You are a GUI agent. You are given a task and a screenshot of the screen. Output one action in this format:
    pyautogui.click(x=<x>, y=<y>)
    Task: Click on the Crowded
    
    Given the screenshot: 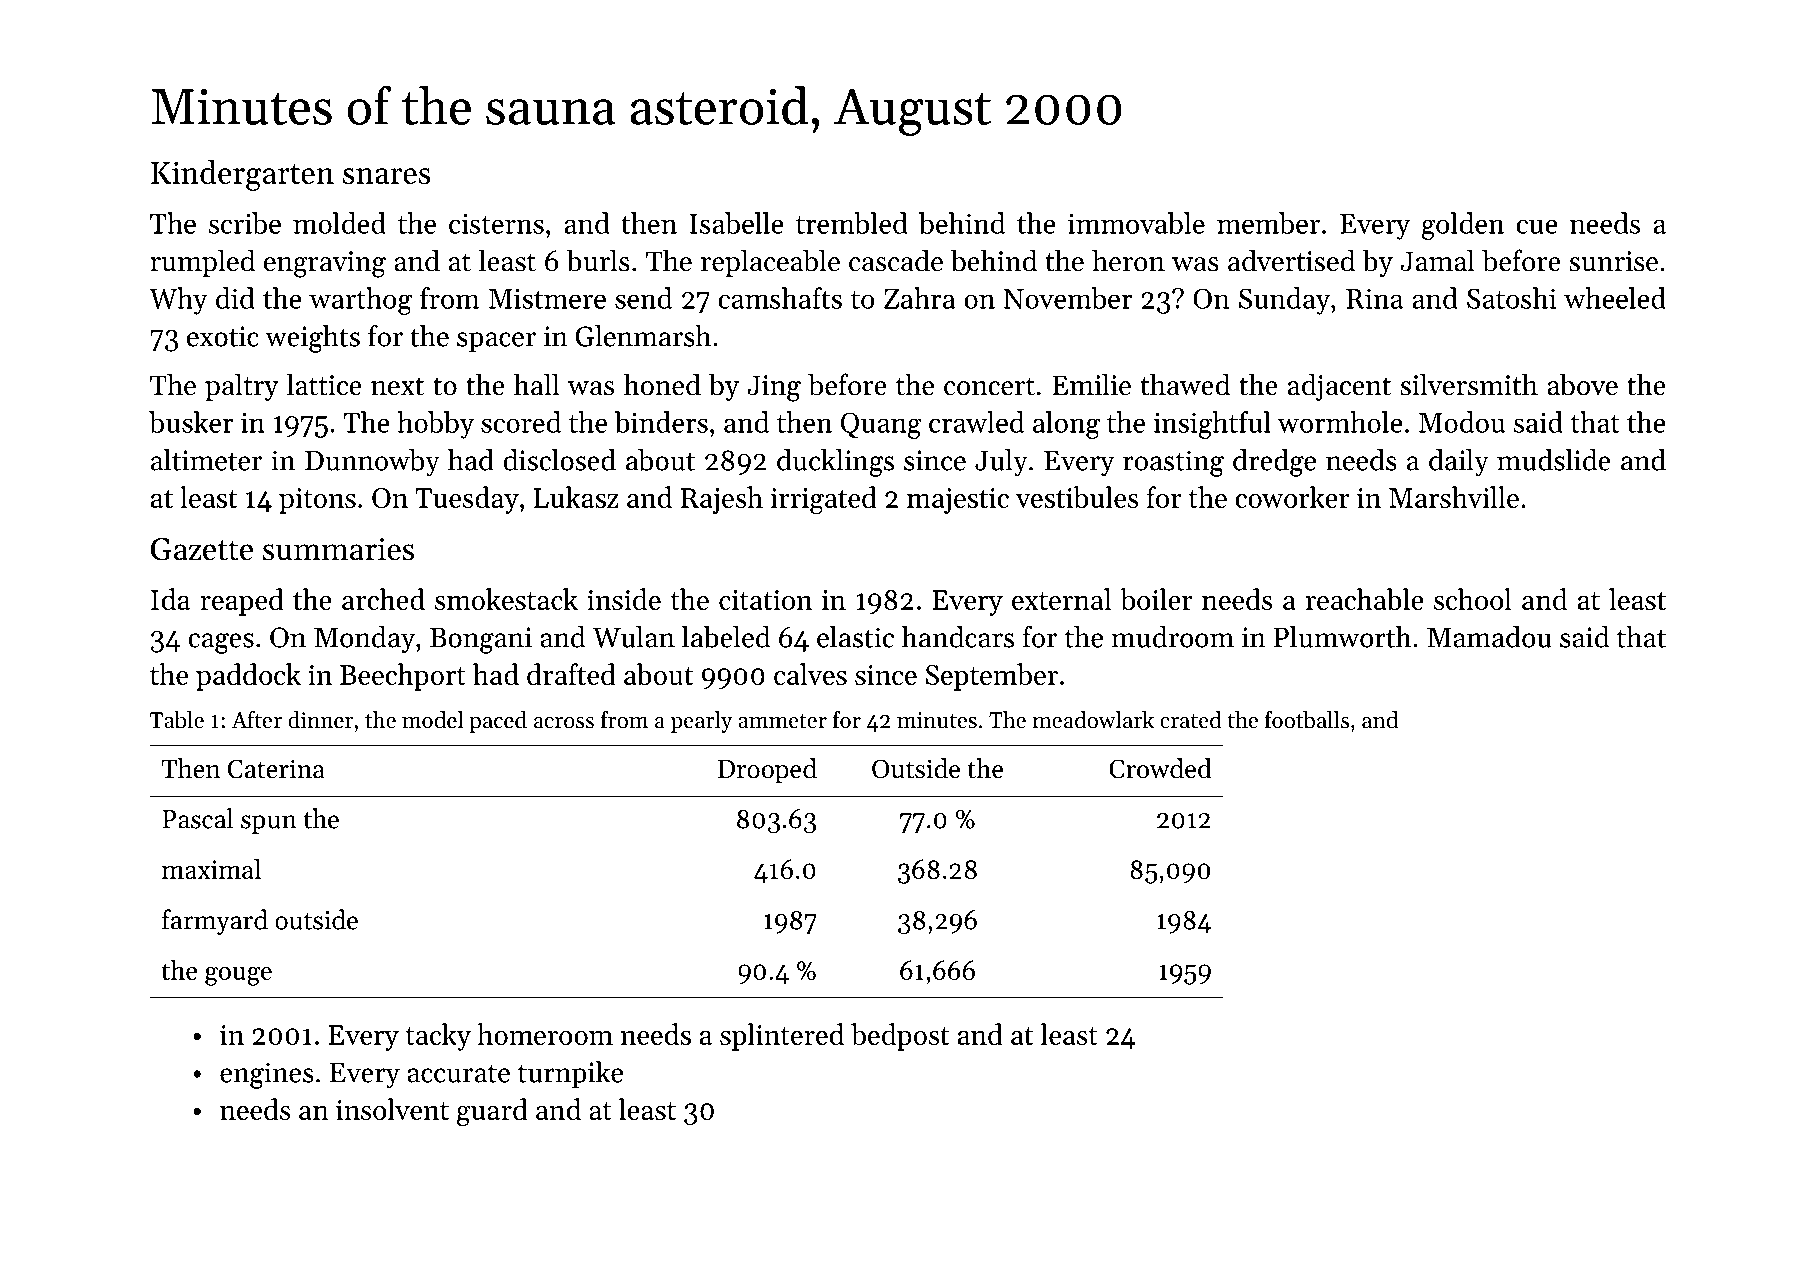 What is the action you would take?
    pyautogui.click(x=1160, y=768)
